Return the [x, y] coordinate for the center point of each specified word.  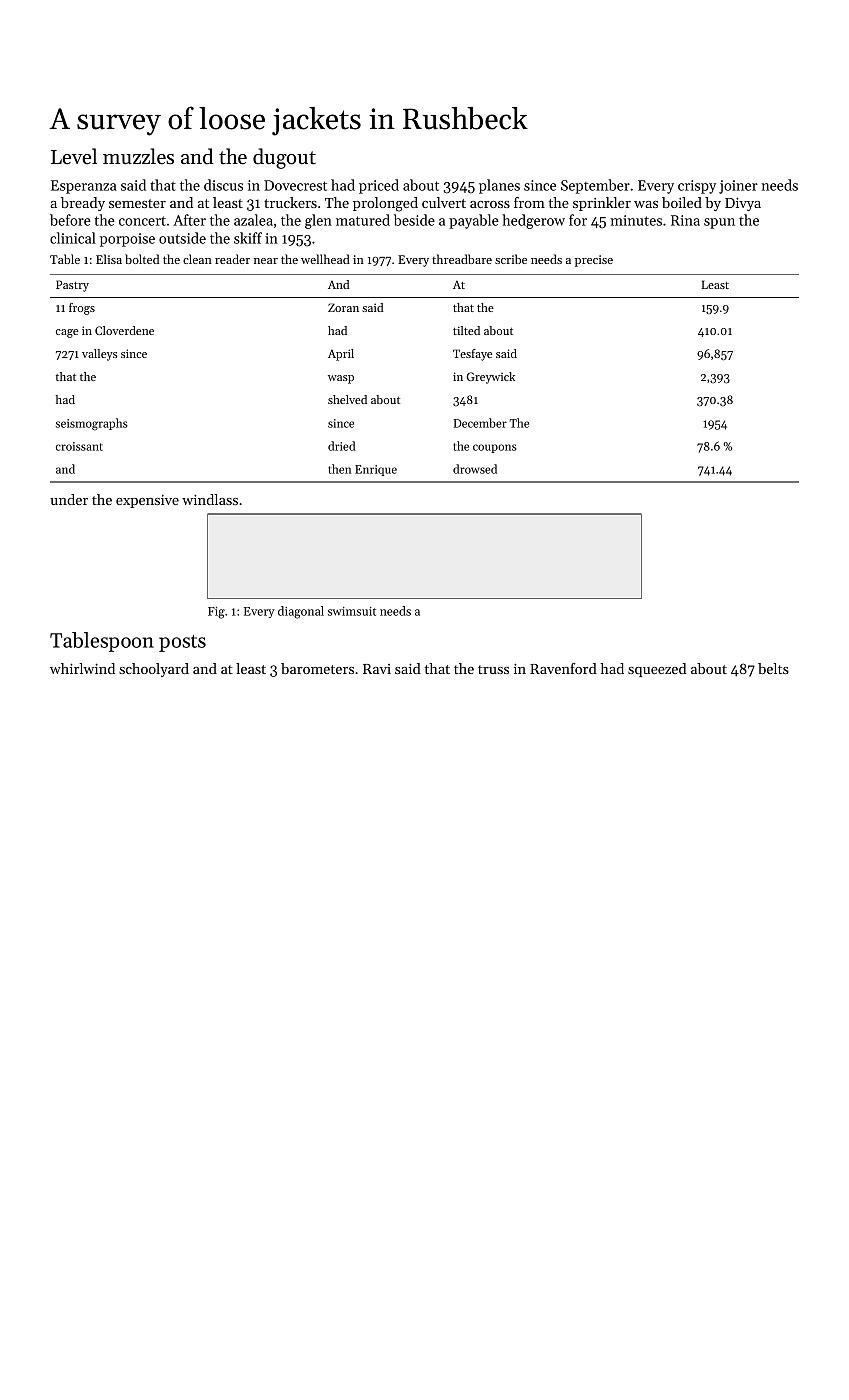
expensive [147, 501]
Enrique [376, 470]
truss [493, 669]
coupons [495, 448]
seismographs [92, 424]
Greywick [491, 378]
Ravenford [563, 668]
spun [719, 223]
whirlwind [82, 668]
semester [137, 203]
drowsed [475, 469]
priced [379, 186]
